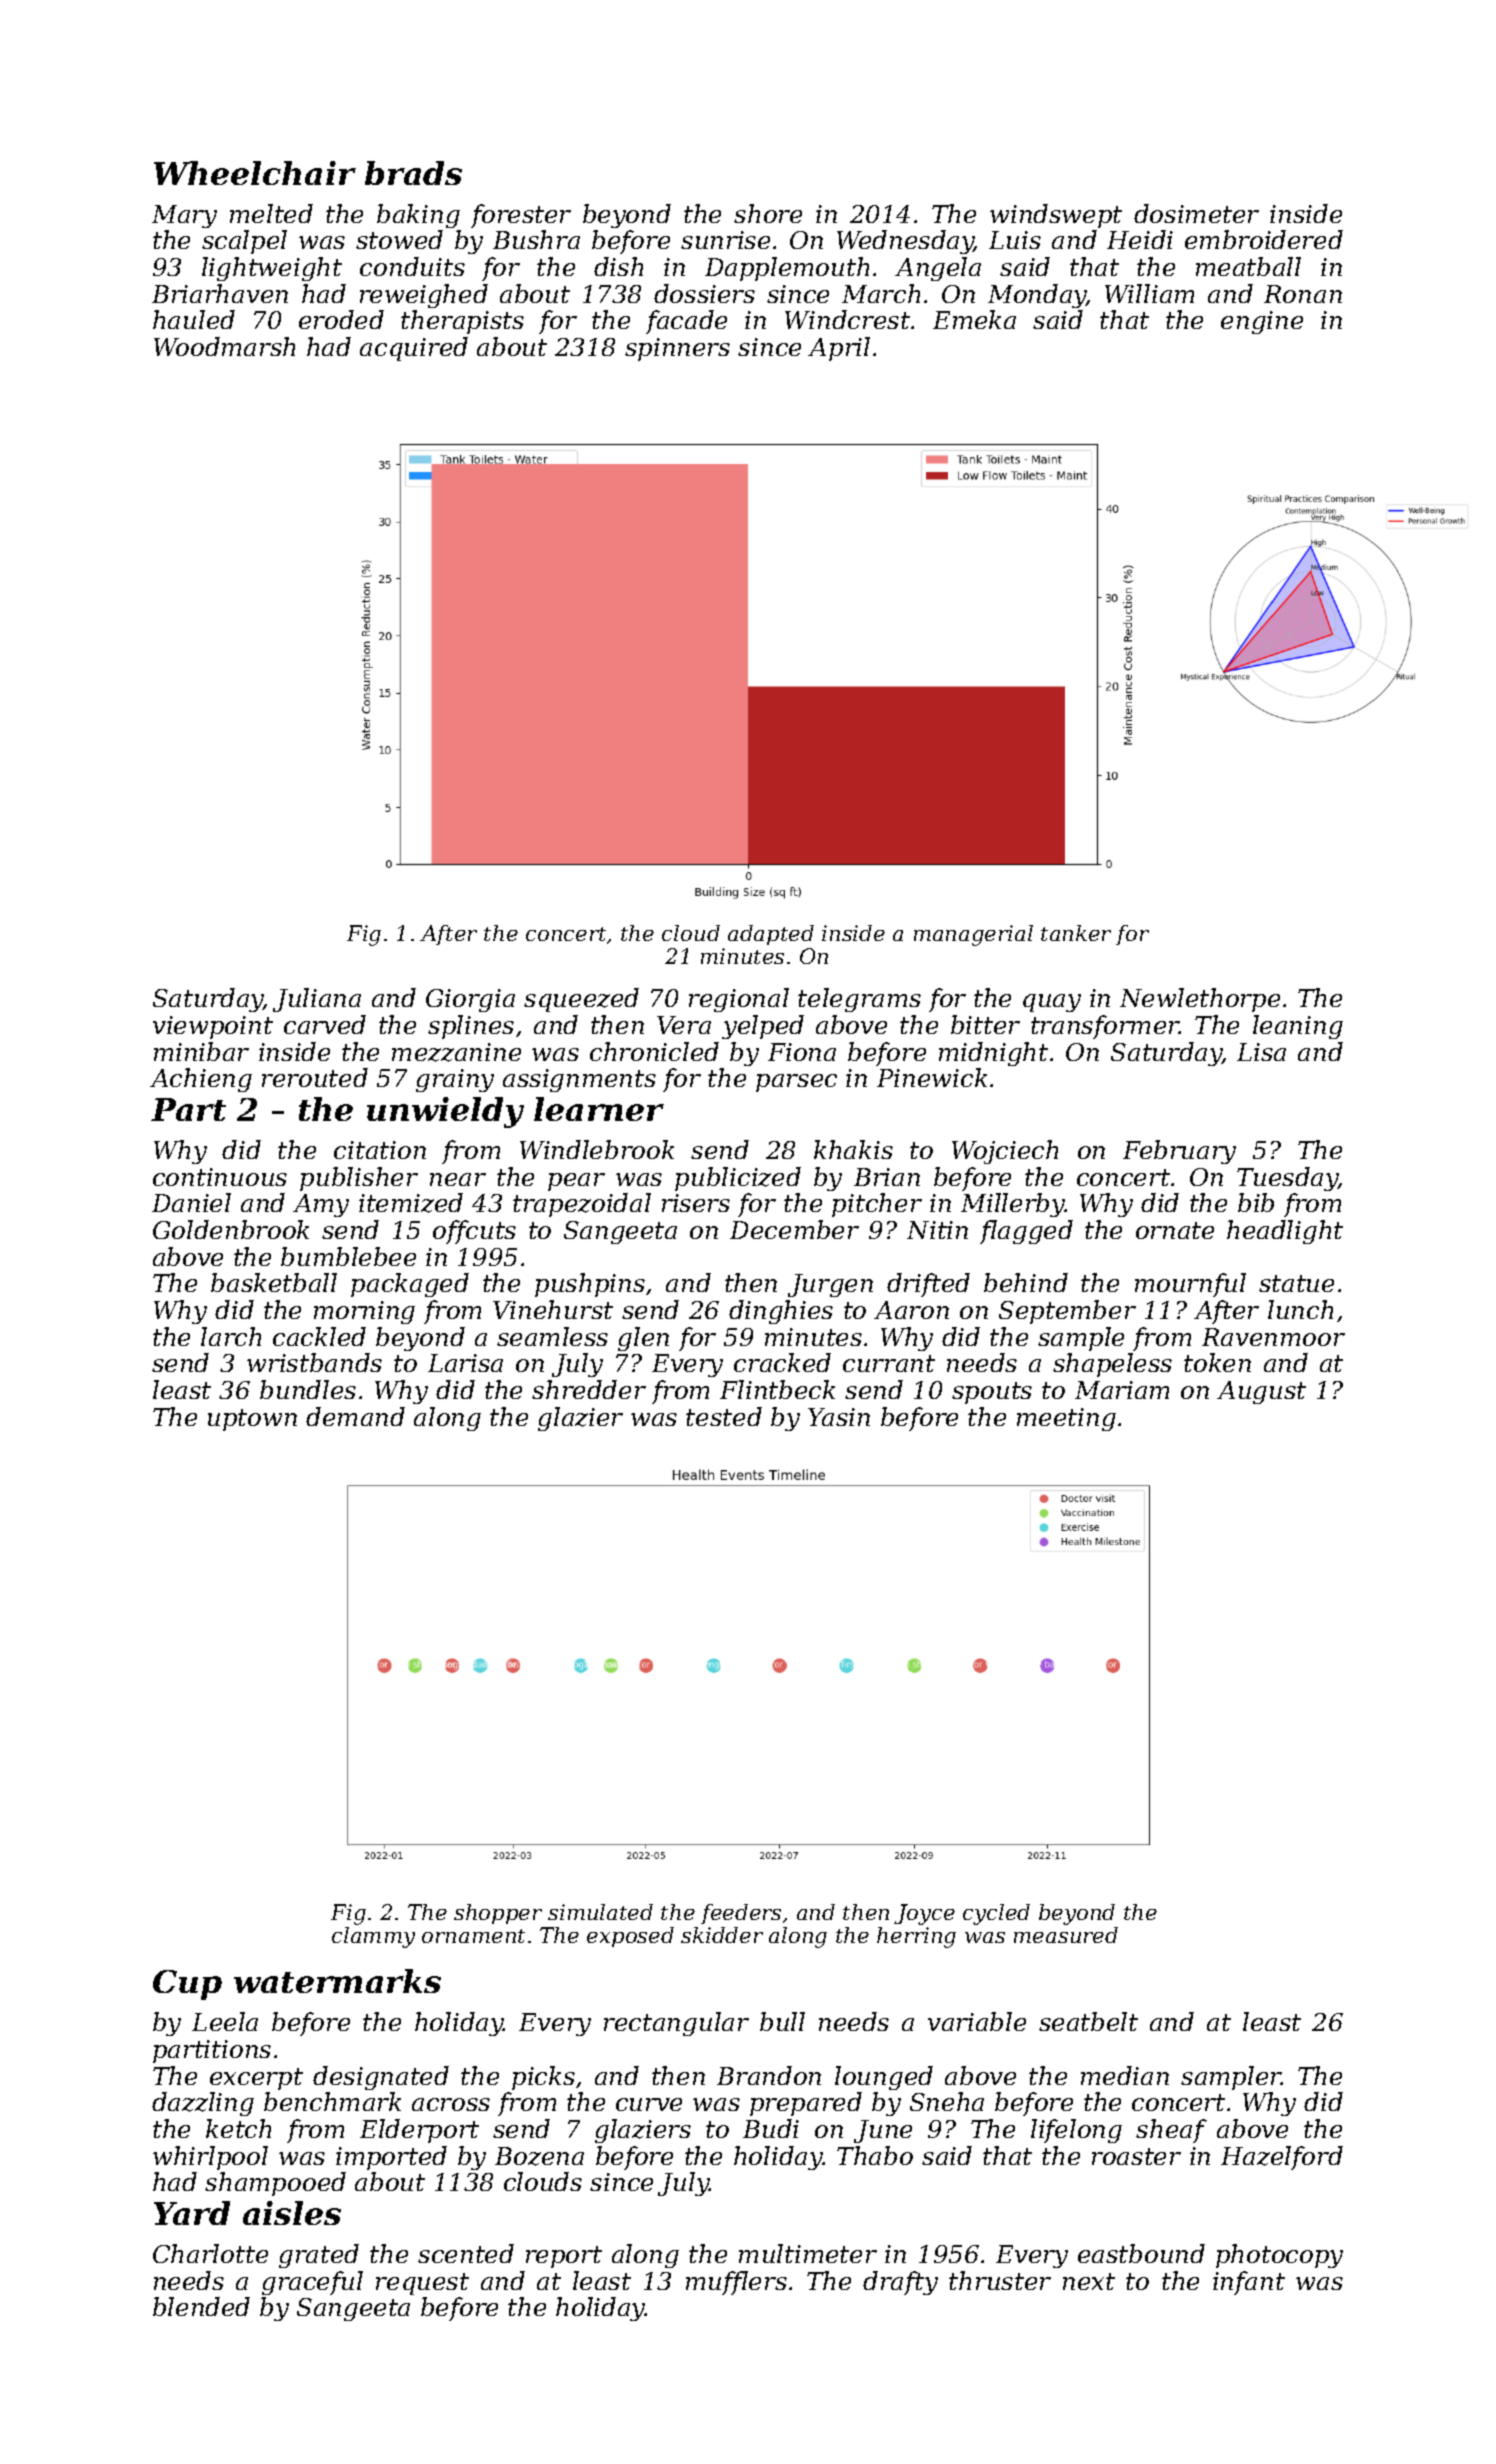  I want to click on Angela, so click(938, 269).
